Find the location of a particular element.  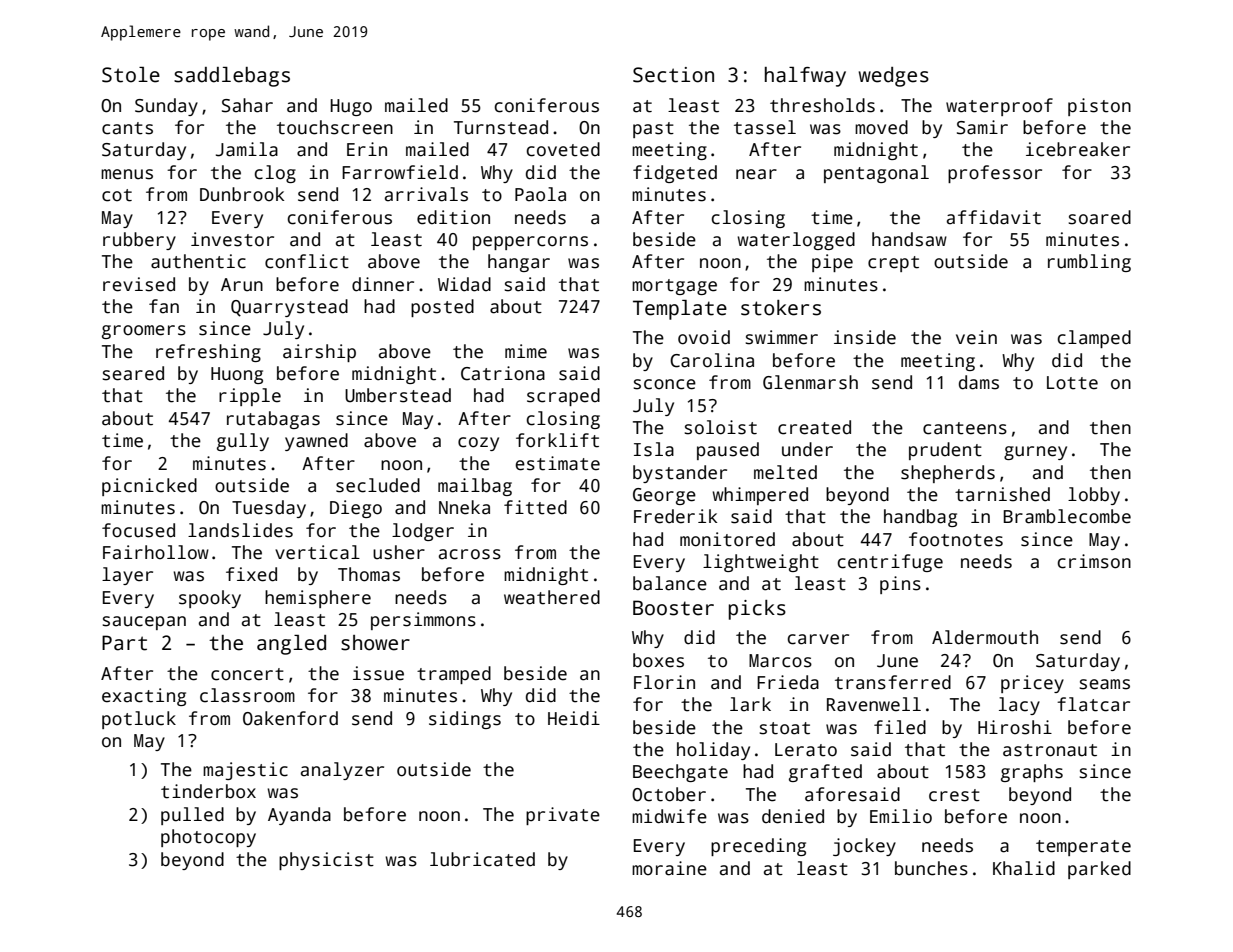

wedges is located at coordinates (893, 77).
